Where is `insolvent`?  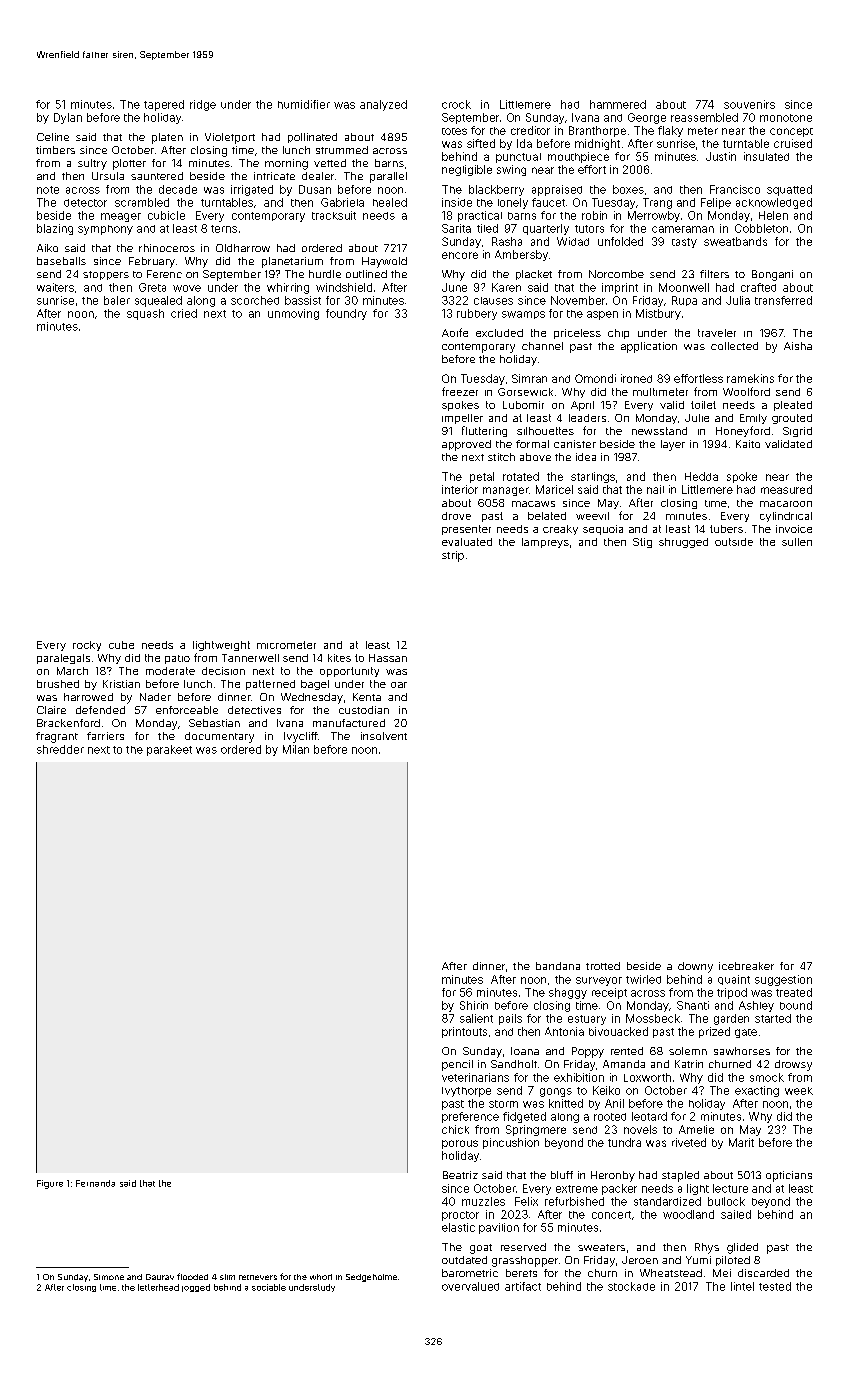 insolvent is located at coordinates (384, 736).
